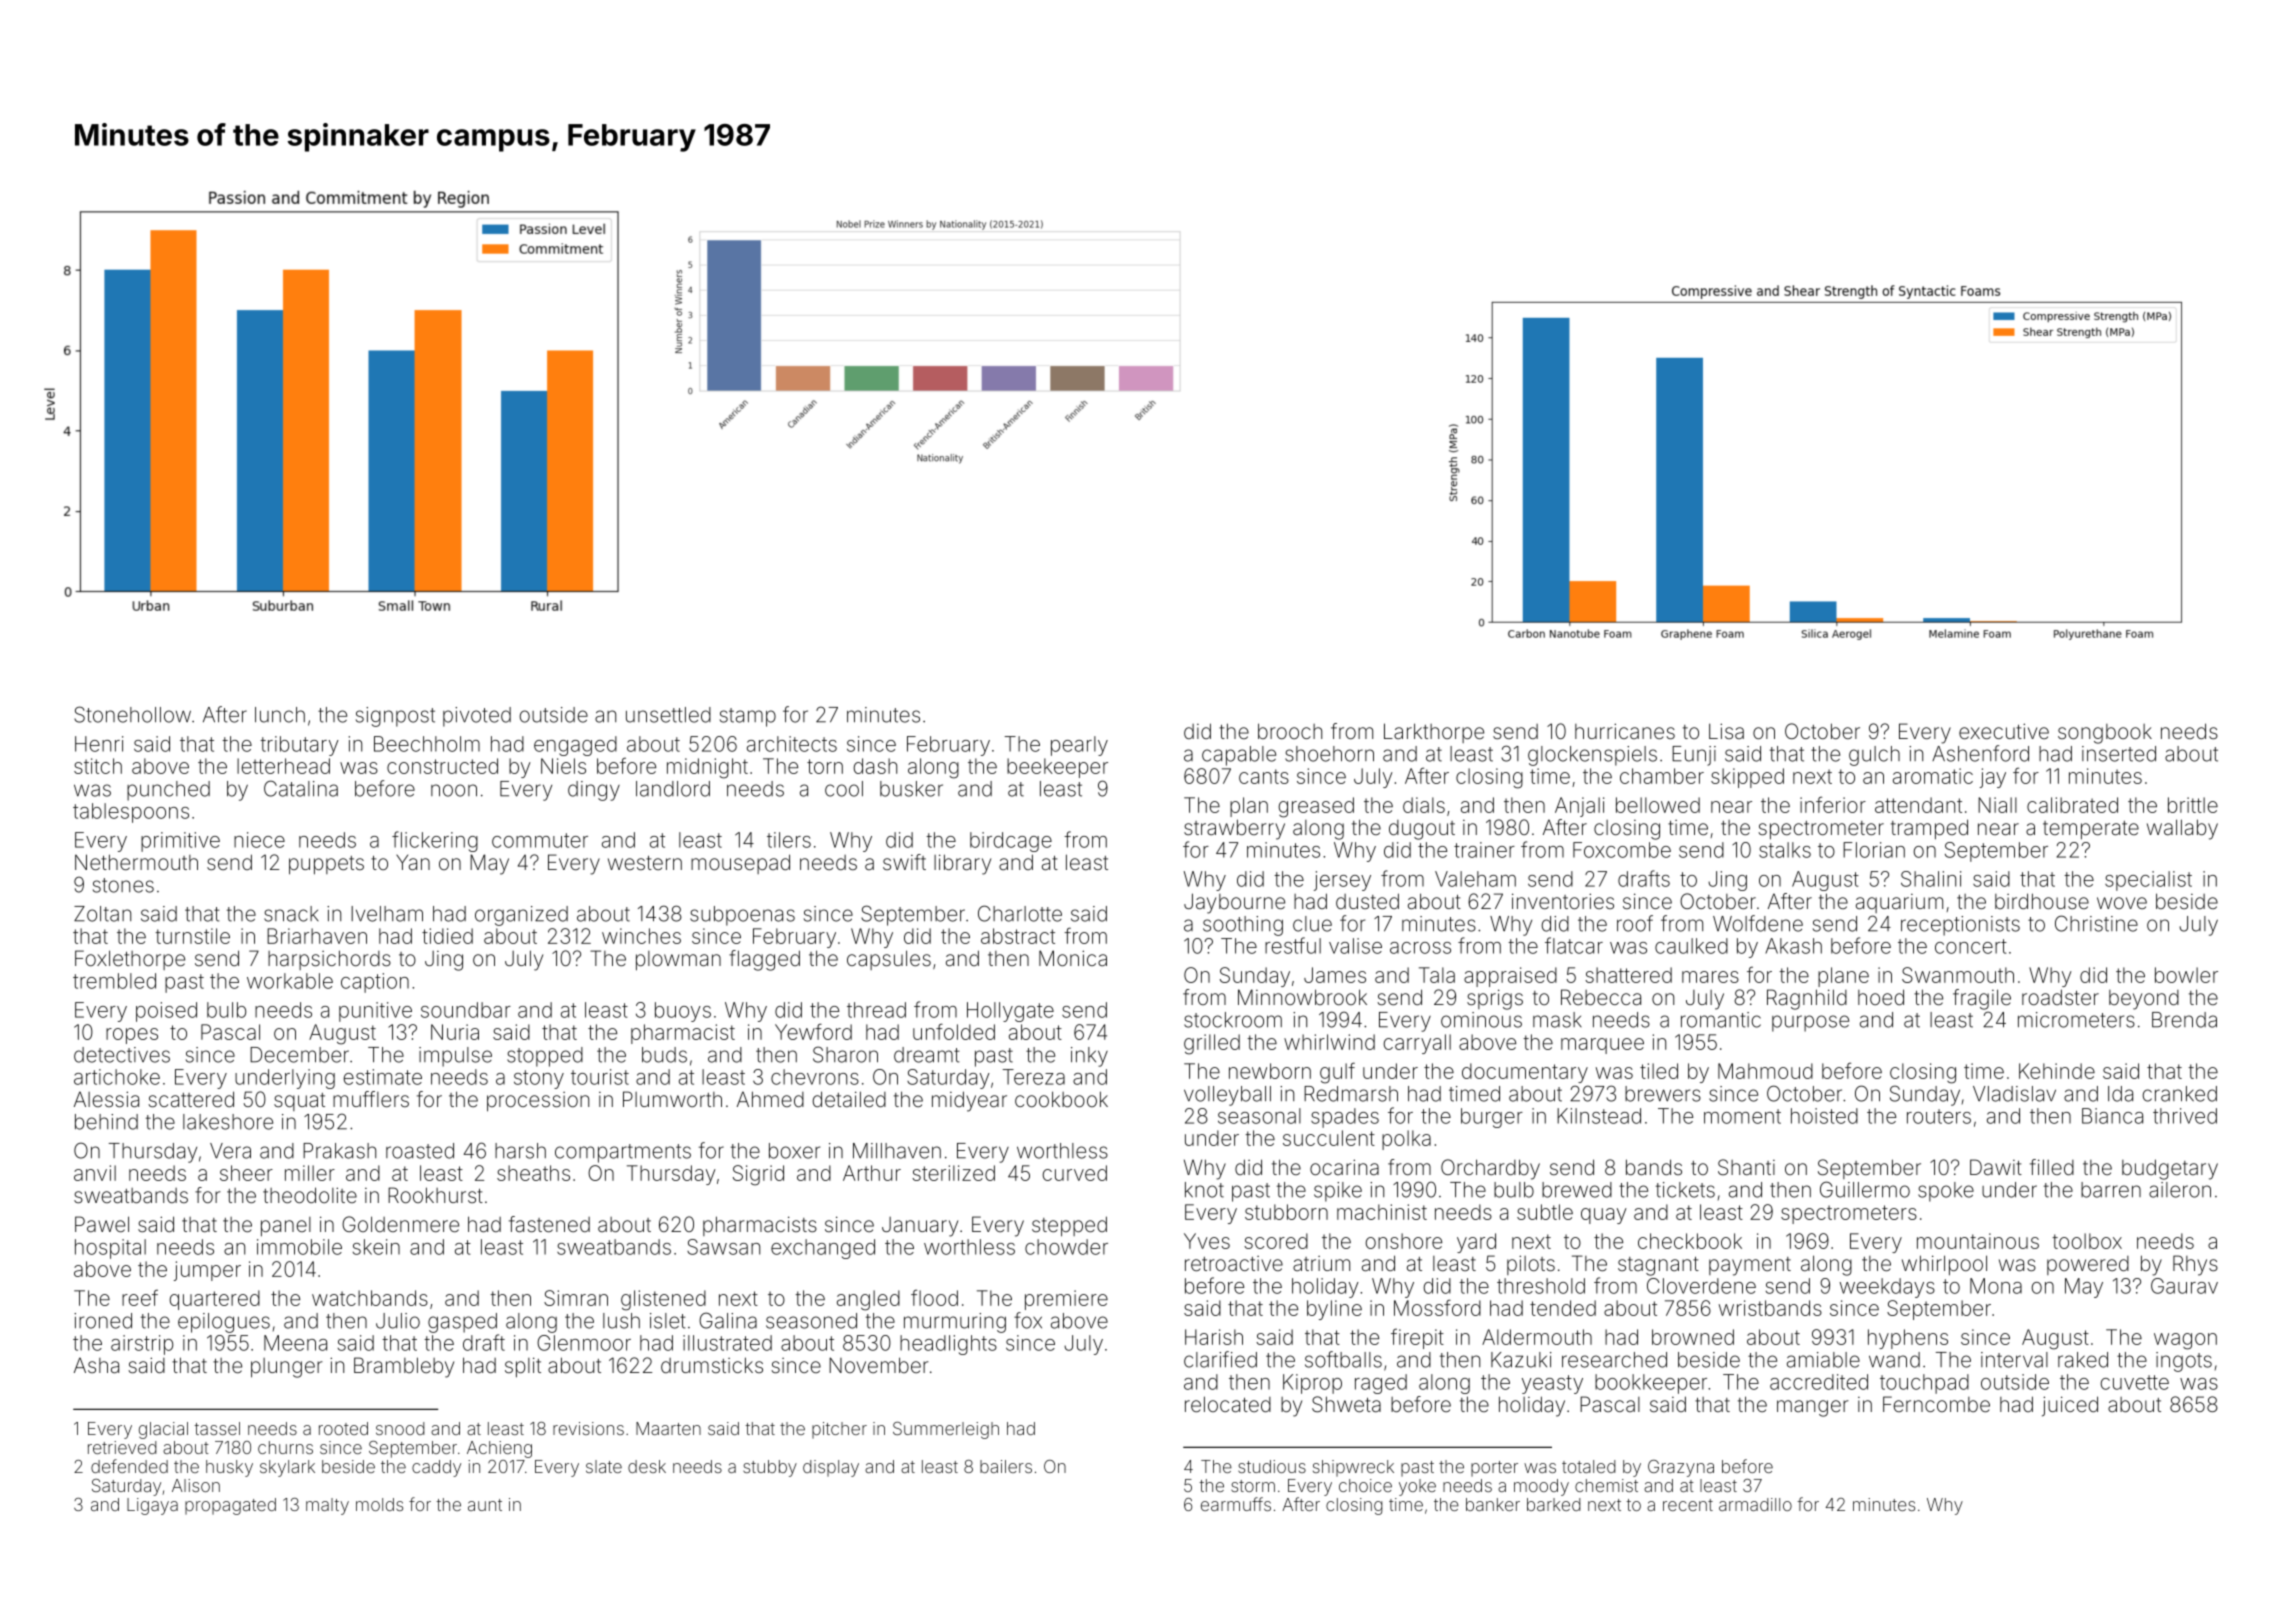  Describe the element at coordinates (540, 840) in the screenshot. I see `commuter` at that location.
